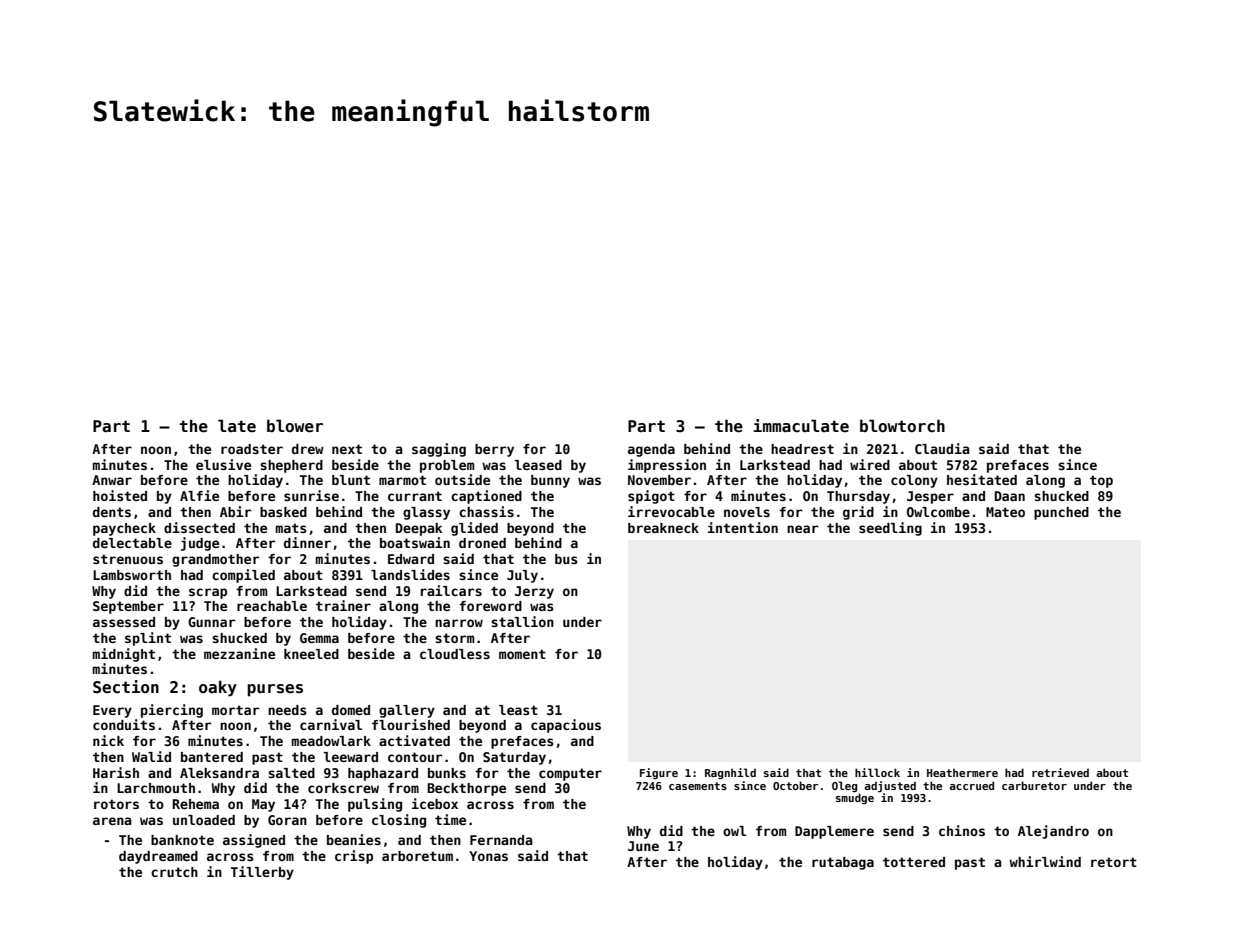 The image size is (1233, 952). What do you see at coordinates (1101, 481) in the screenshot?
I see `top` at bounding box center [1101, 481].
